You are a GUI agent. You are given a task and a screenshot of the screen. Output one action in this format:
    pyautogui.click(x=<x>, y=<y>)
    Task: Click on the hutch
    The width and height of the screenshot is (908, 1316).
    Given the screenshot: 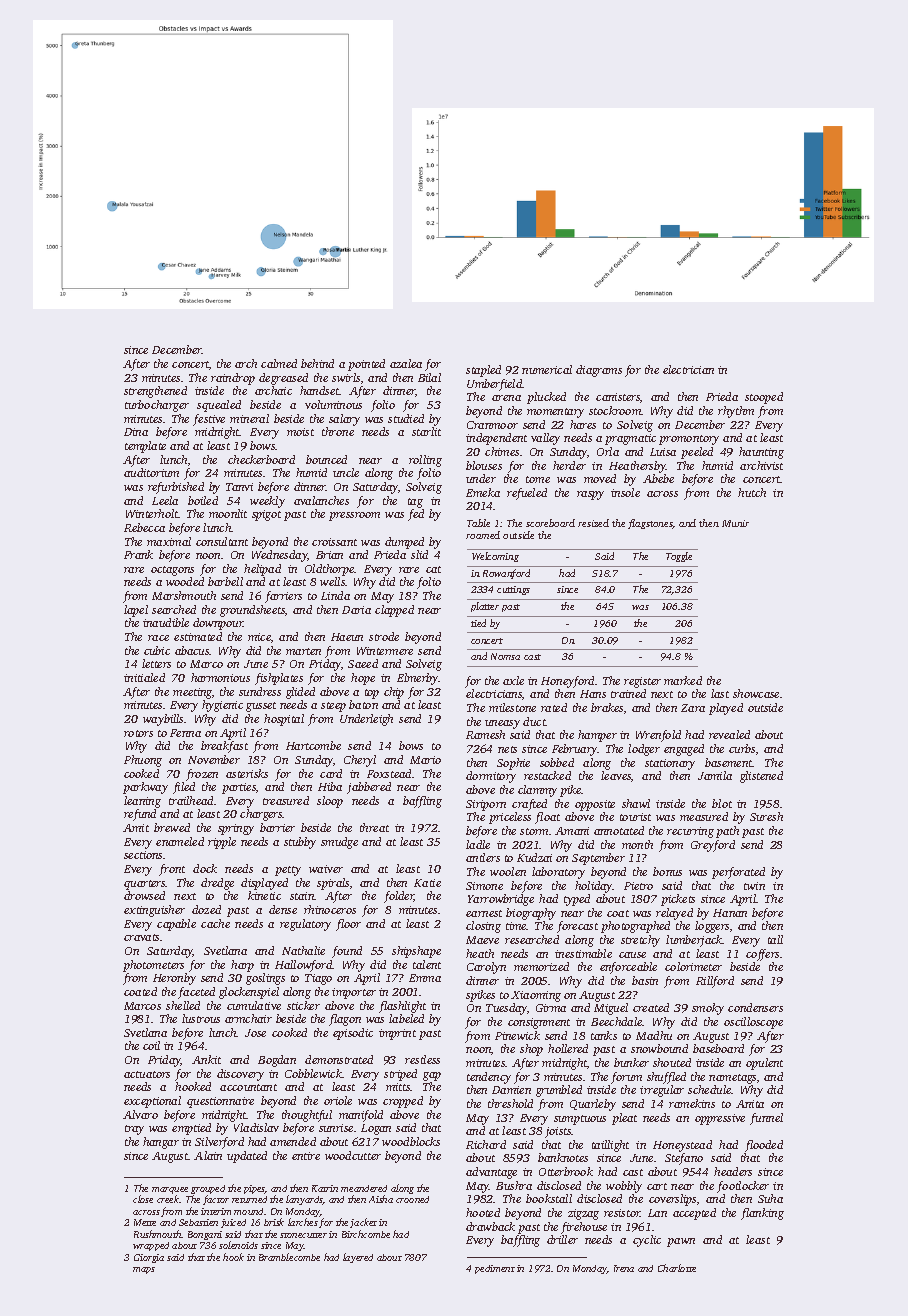 What is the action you would take?
    pyautogui.click(x=752, y=492)
